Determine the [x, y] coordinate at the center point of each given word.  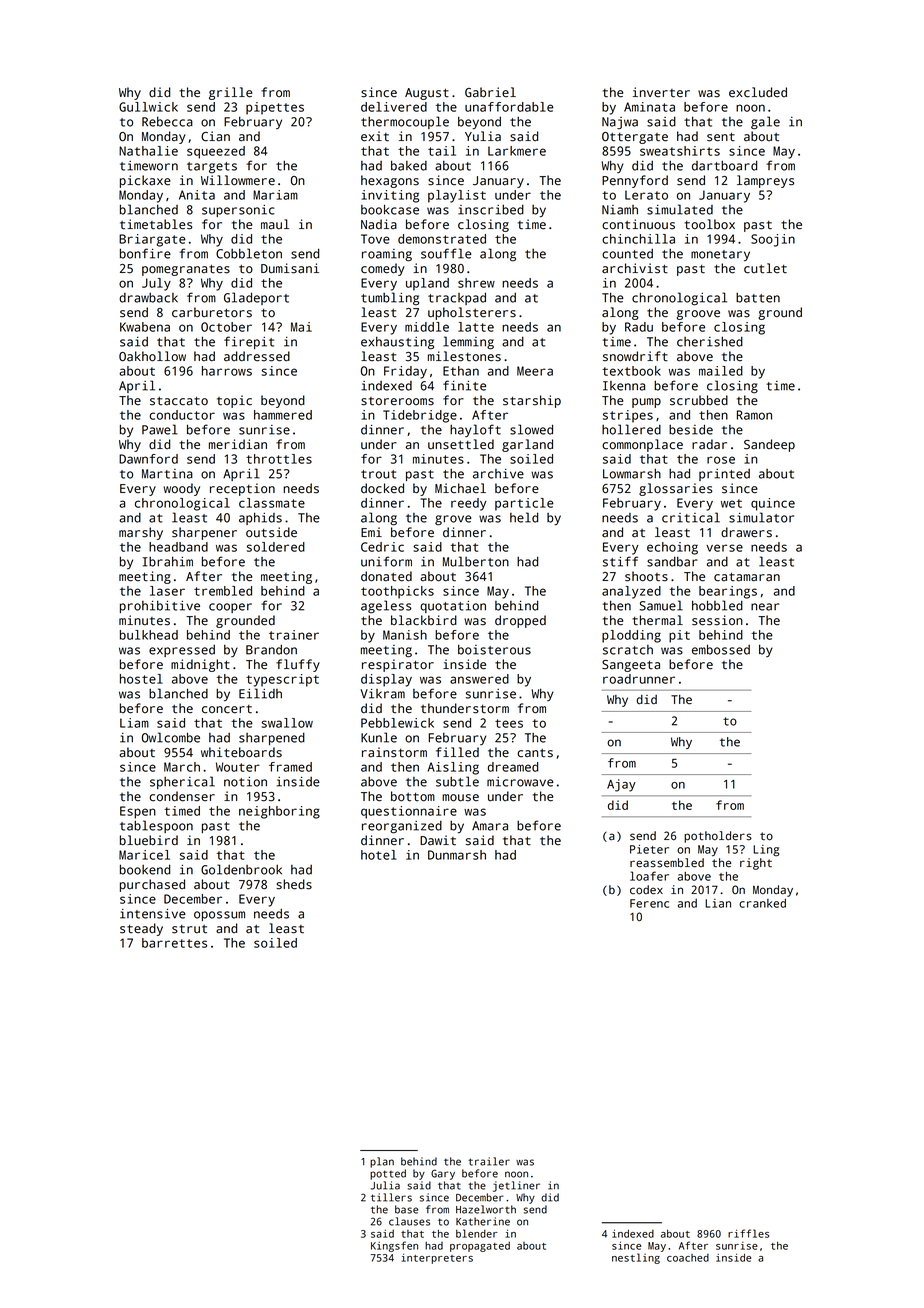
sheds [294, 884]
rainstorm [394, 752]
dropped [520, 621]
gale [765, 122]
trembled [223, 591]
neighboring [279, 812]
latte [476, 327]
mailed [721, 371]
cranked [762, 903]
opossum [219, 916]
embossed [721, 649]
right [756, 864]
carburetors [212, 312]
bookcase [390, 209]
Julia [385, 1185]
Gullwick [148, 107]
